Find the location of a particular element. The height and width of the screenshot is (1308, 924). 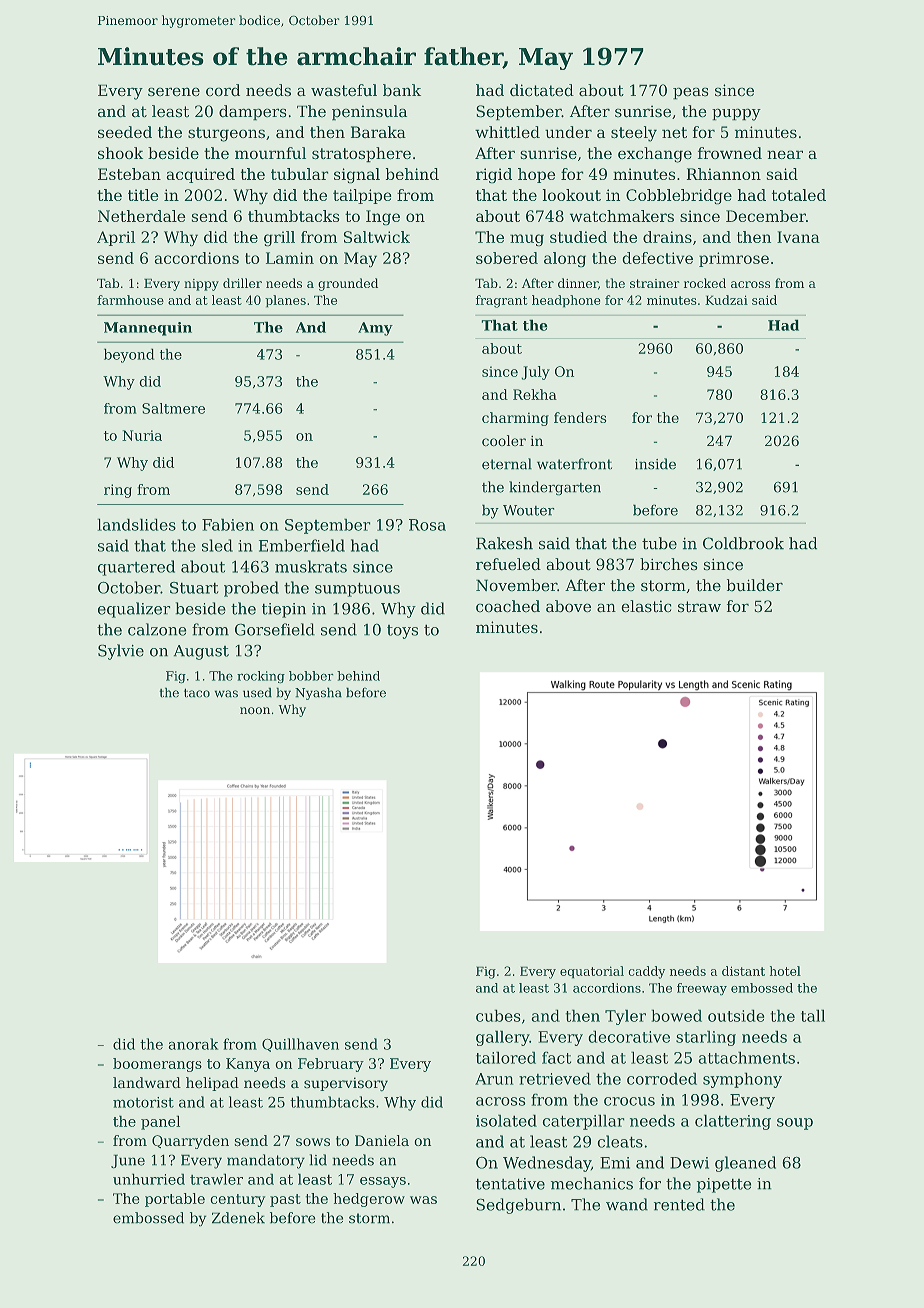

tube is located at coordinates (659, 543).
